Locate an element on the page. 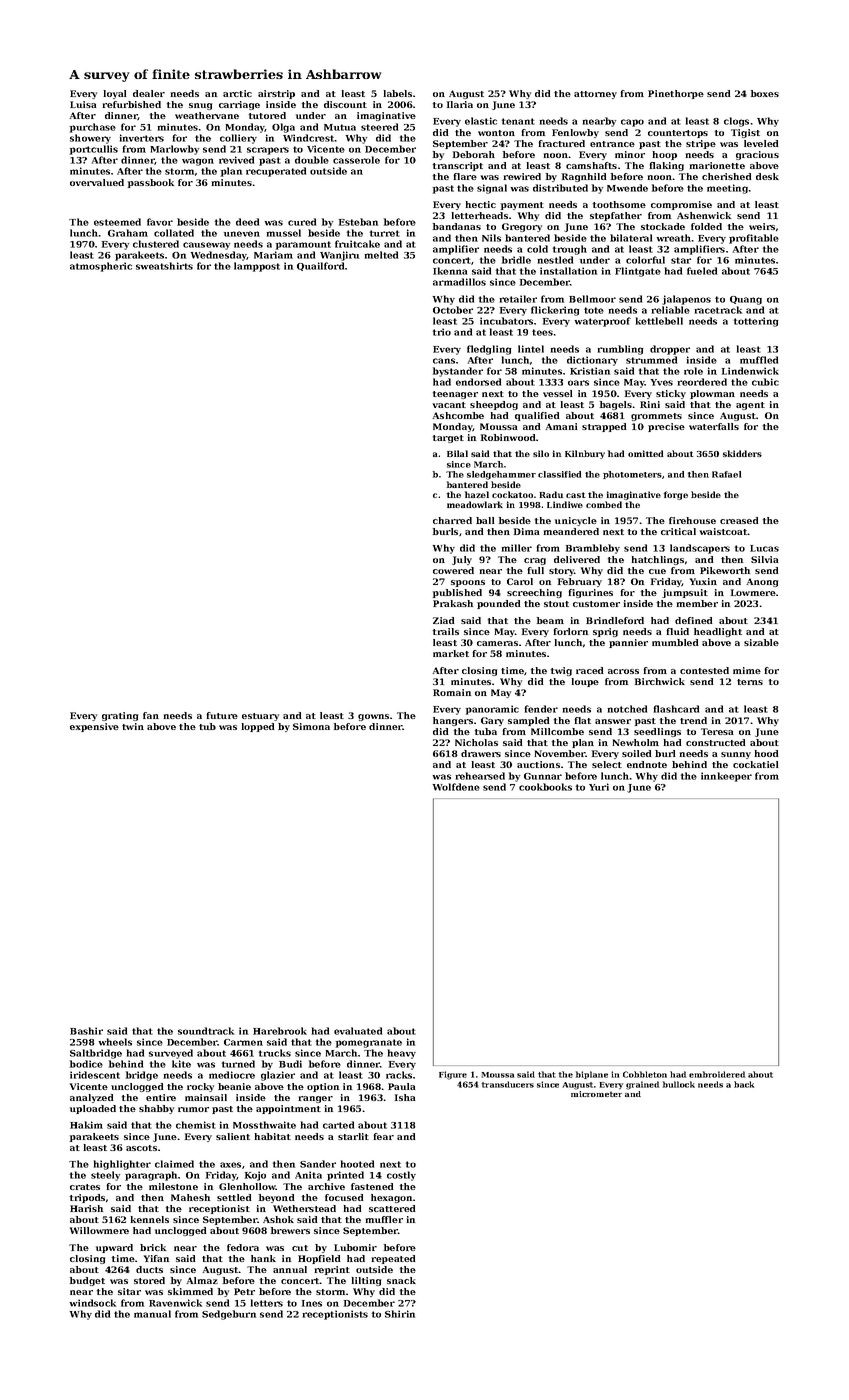 The height and width of the page is (1400, 849). colliery is located at coordinates (238, 139).
